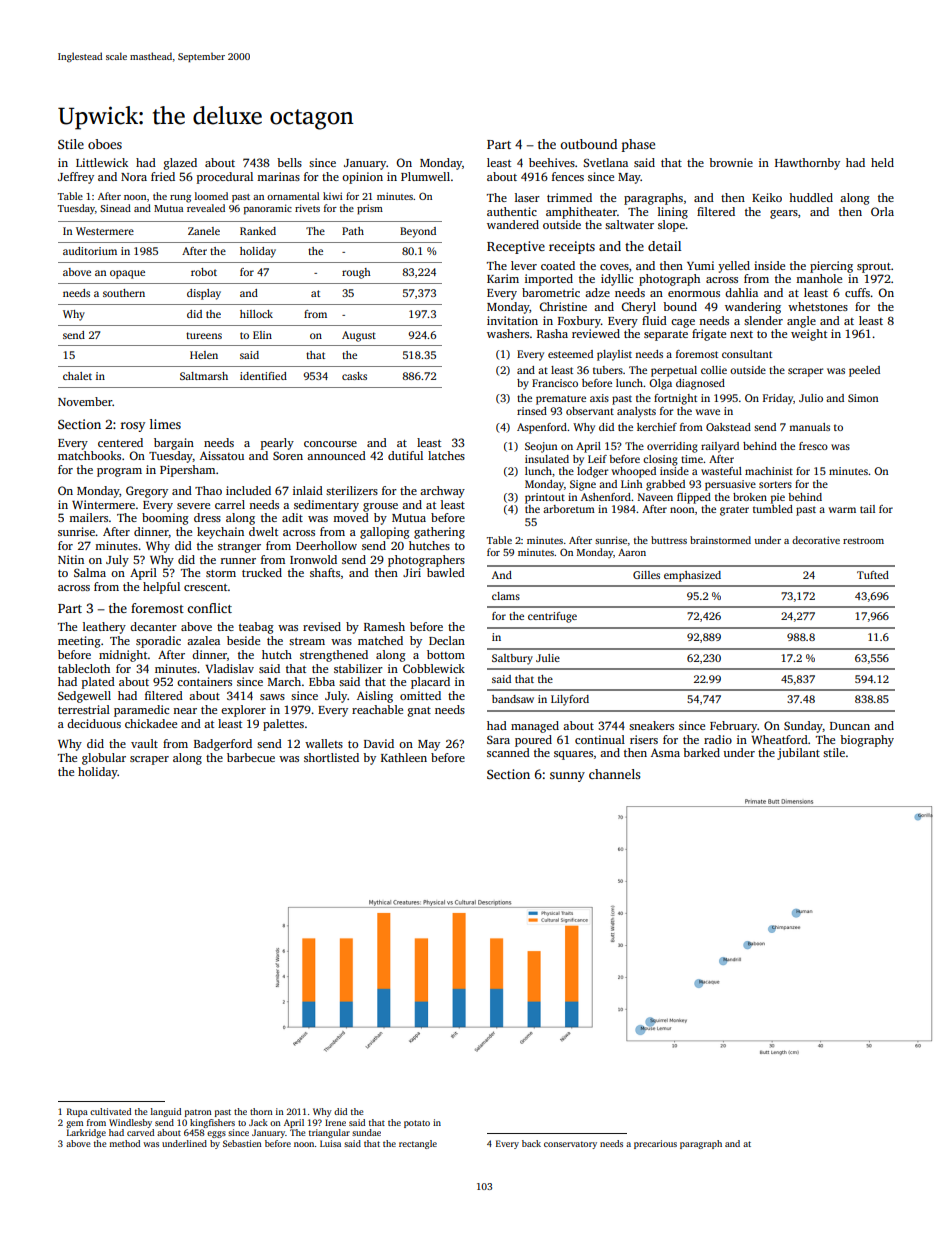  What do you see at coordinates (104, 759) in the screenshot?
I see `globular` at bounding box center [104, 759].
